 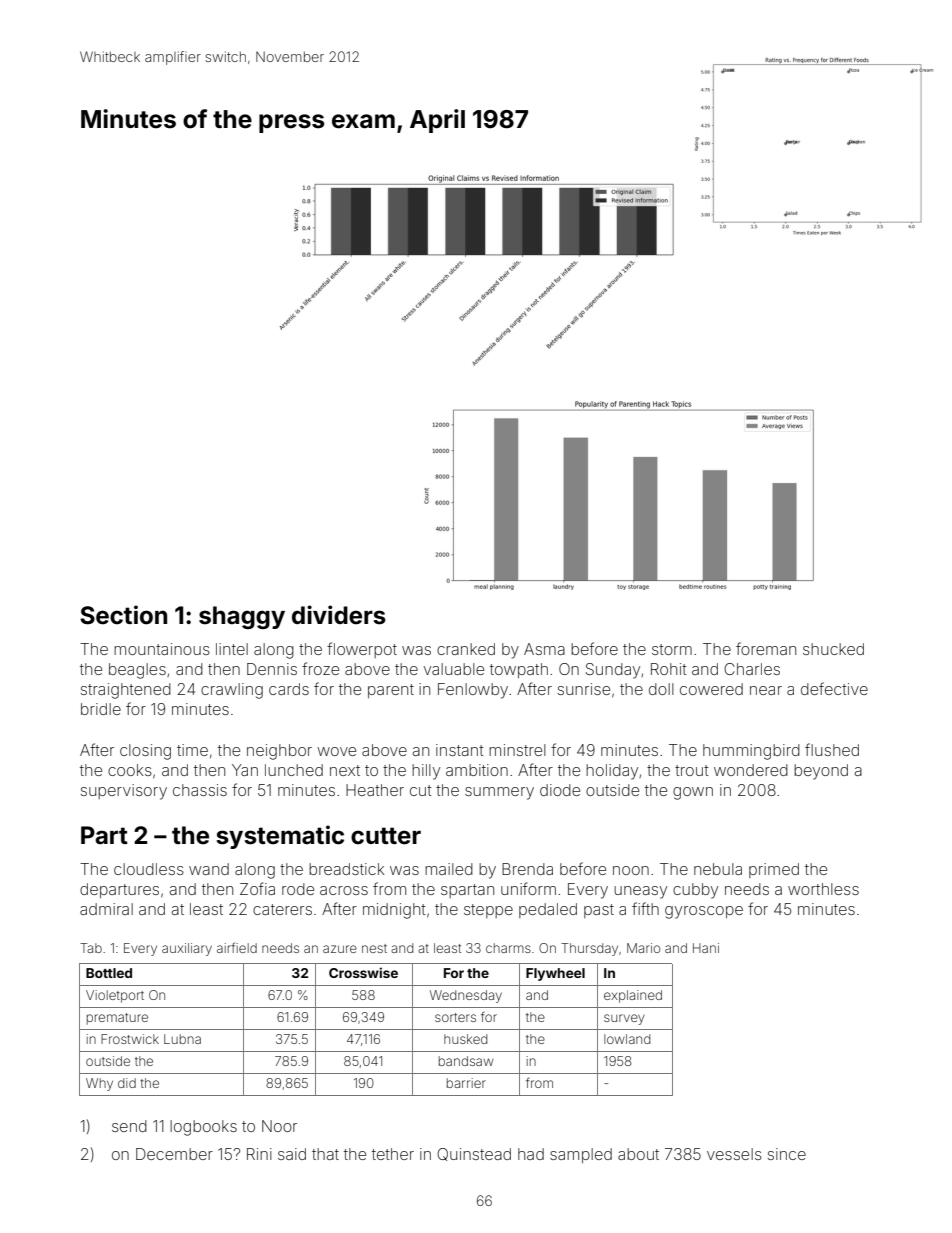 What do you see at coordinates (693, 793) in the screenshot?
I see `gown` at bounding box center [693, 793].
